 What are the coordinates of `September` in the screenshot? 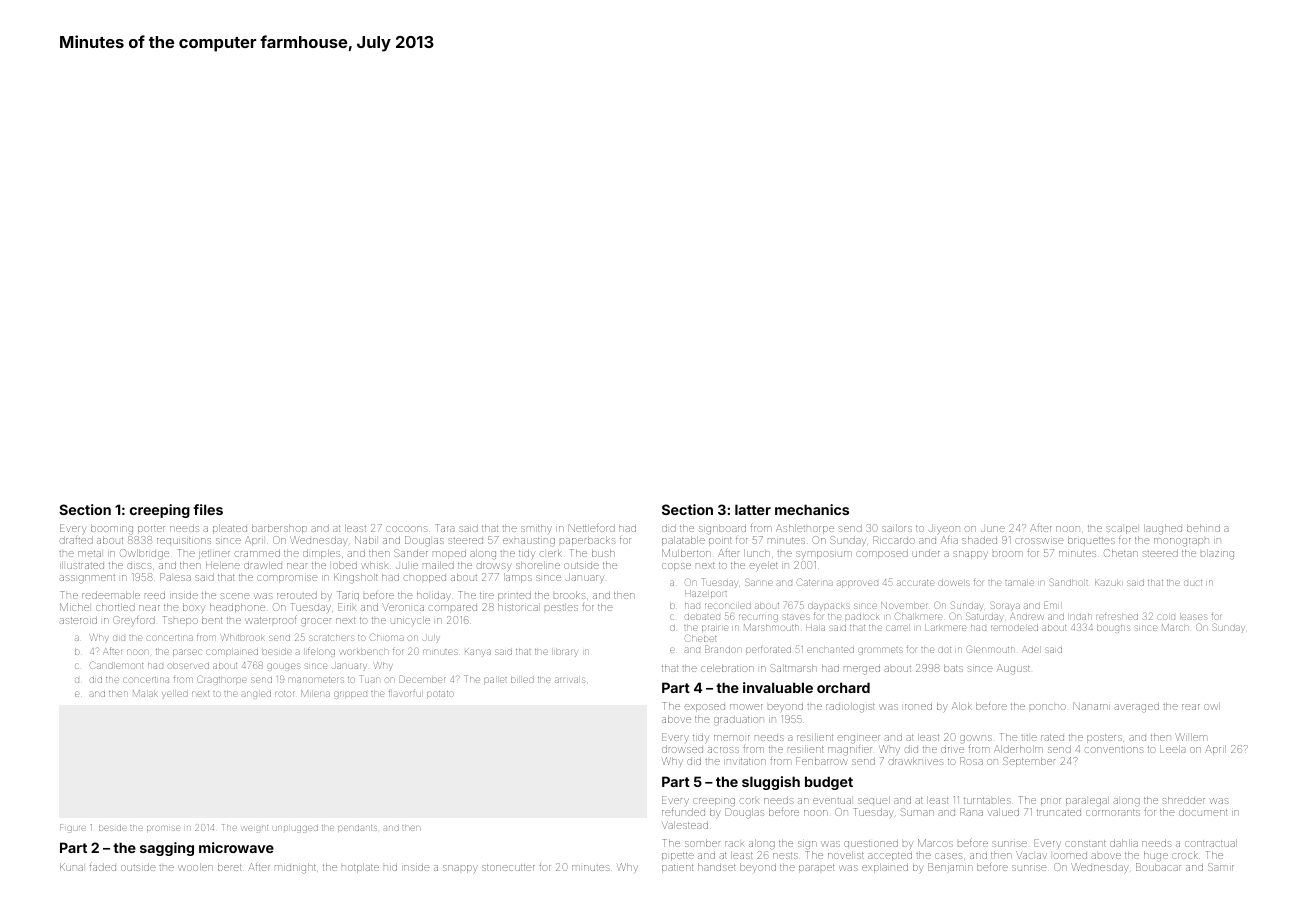 It's located at (1029, 762).
